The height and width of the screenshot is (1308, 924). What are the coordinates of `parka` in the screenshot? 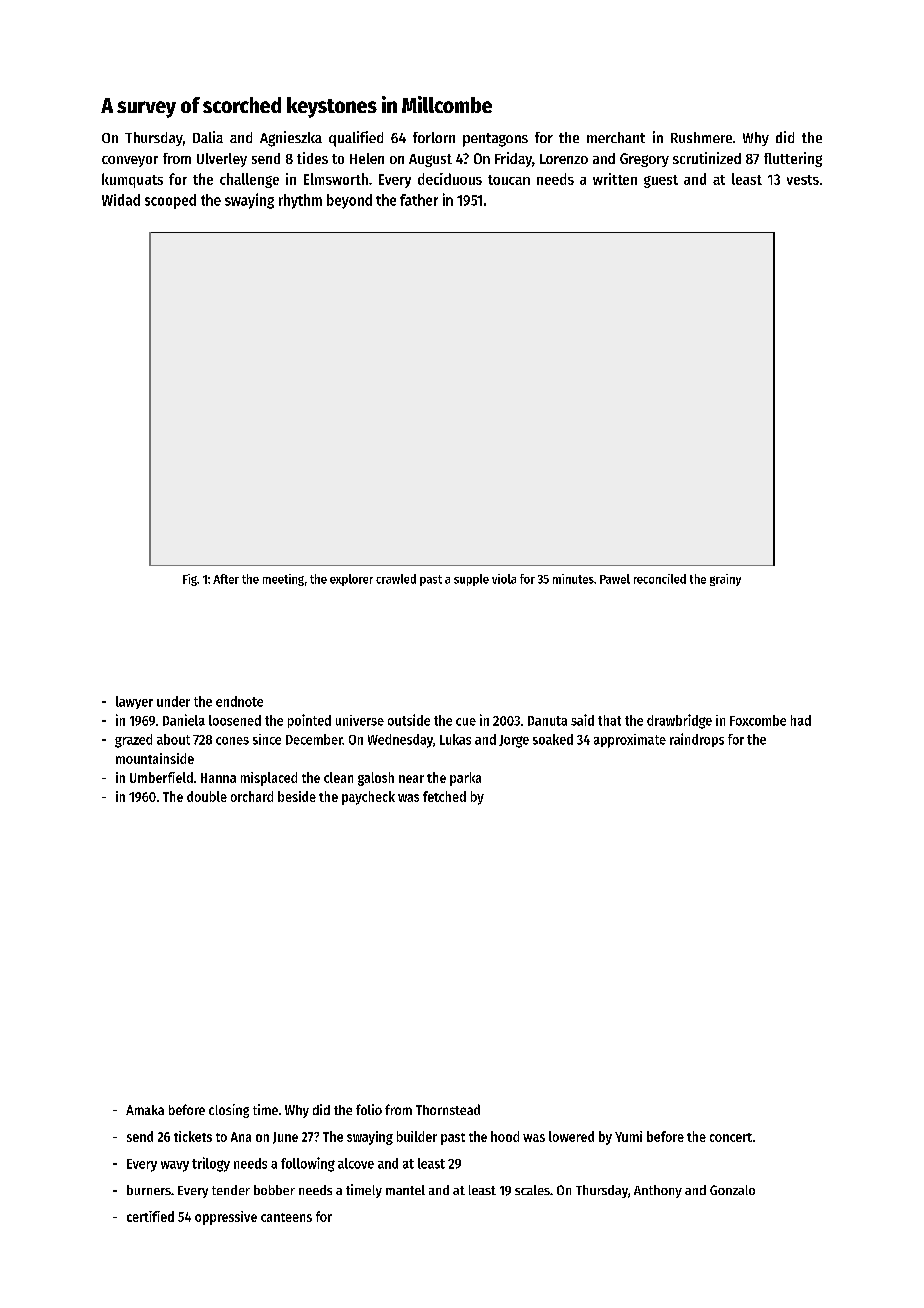 It's located at (465, 779).
